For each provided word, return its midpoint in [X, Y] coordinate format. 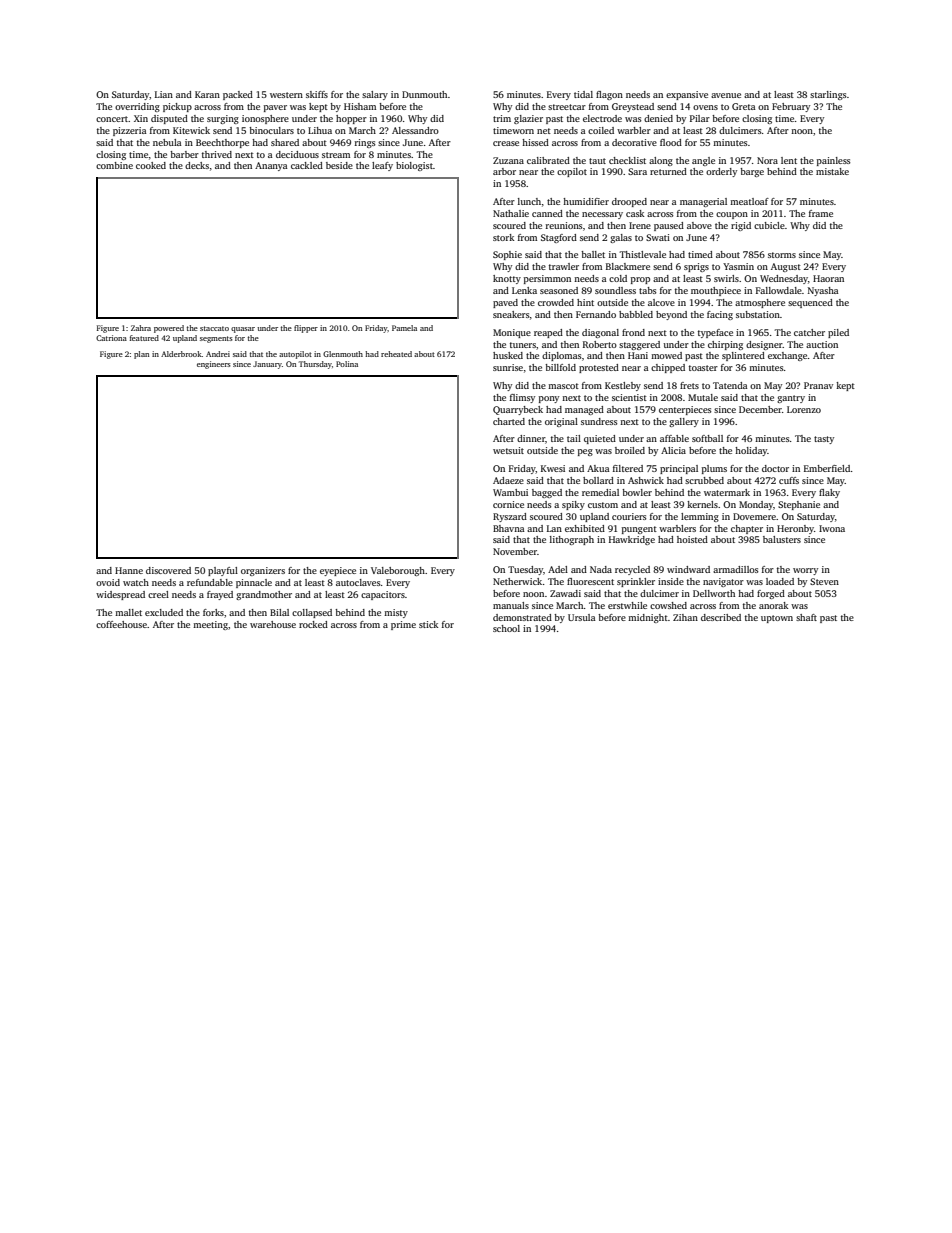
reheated [396, 354]
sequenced [810, 303]
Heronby [795, 529]
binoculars [271, 130]
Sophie [507, 255]
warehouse [273, 624]
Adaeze [508, 480]
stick [428, 624]
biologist [414, 166]
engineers [213, 365]
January [267, 365]
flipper [306, 329]
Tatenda [730, 385]
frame [821, 213]
